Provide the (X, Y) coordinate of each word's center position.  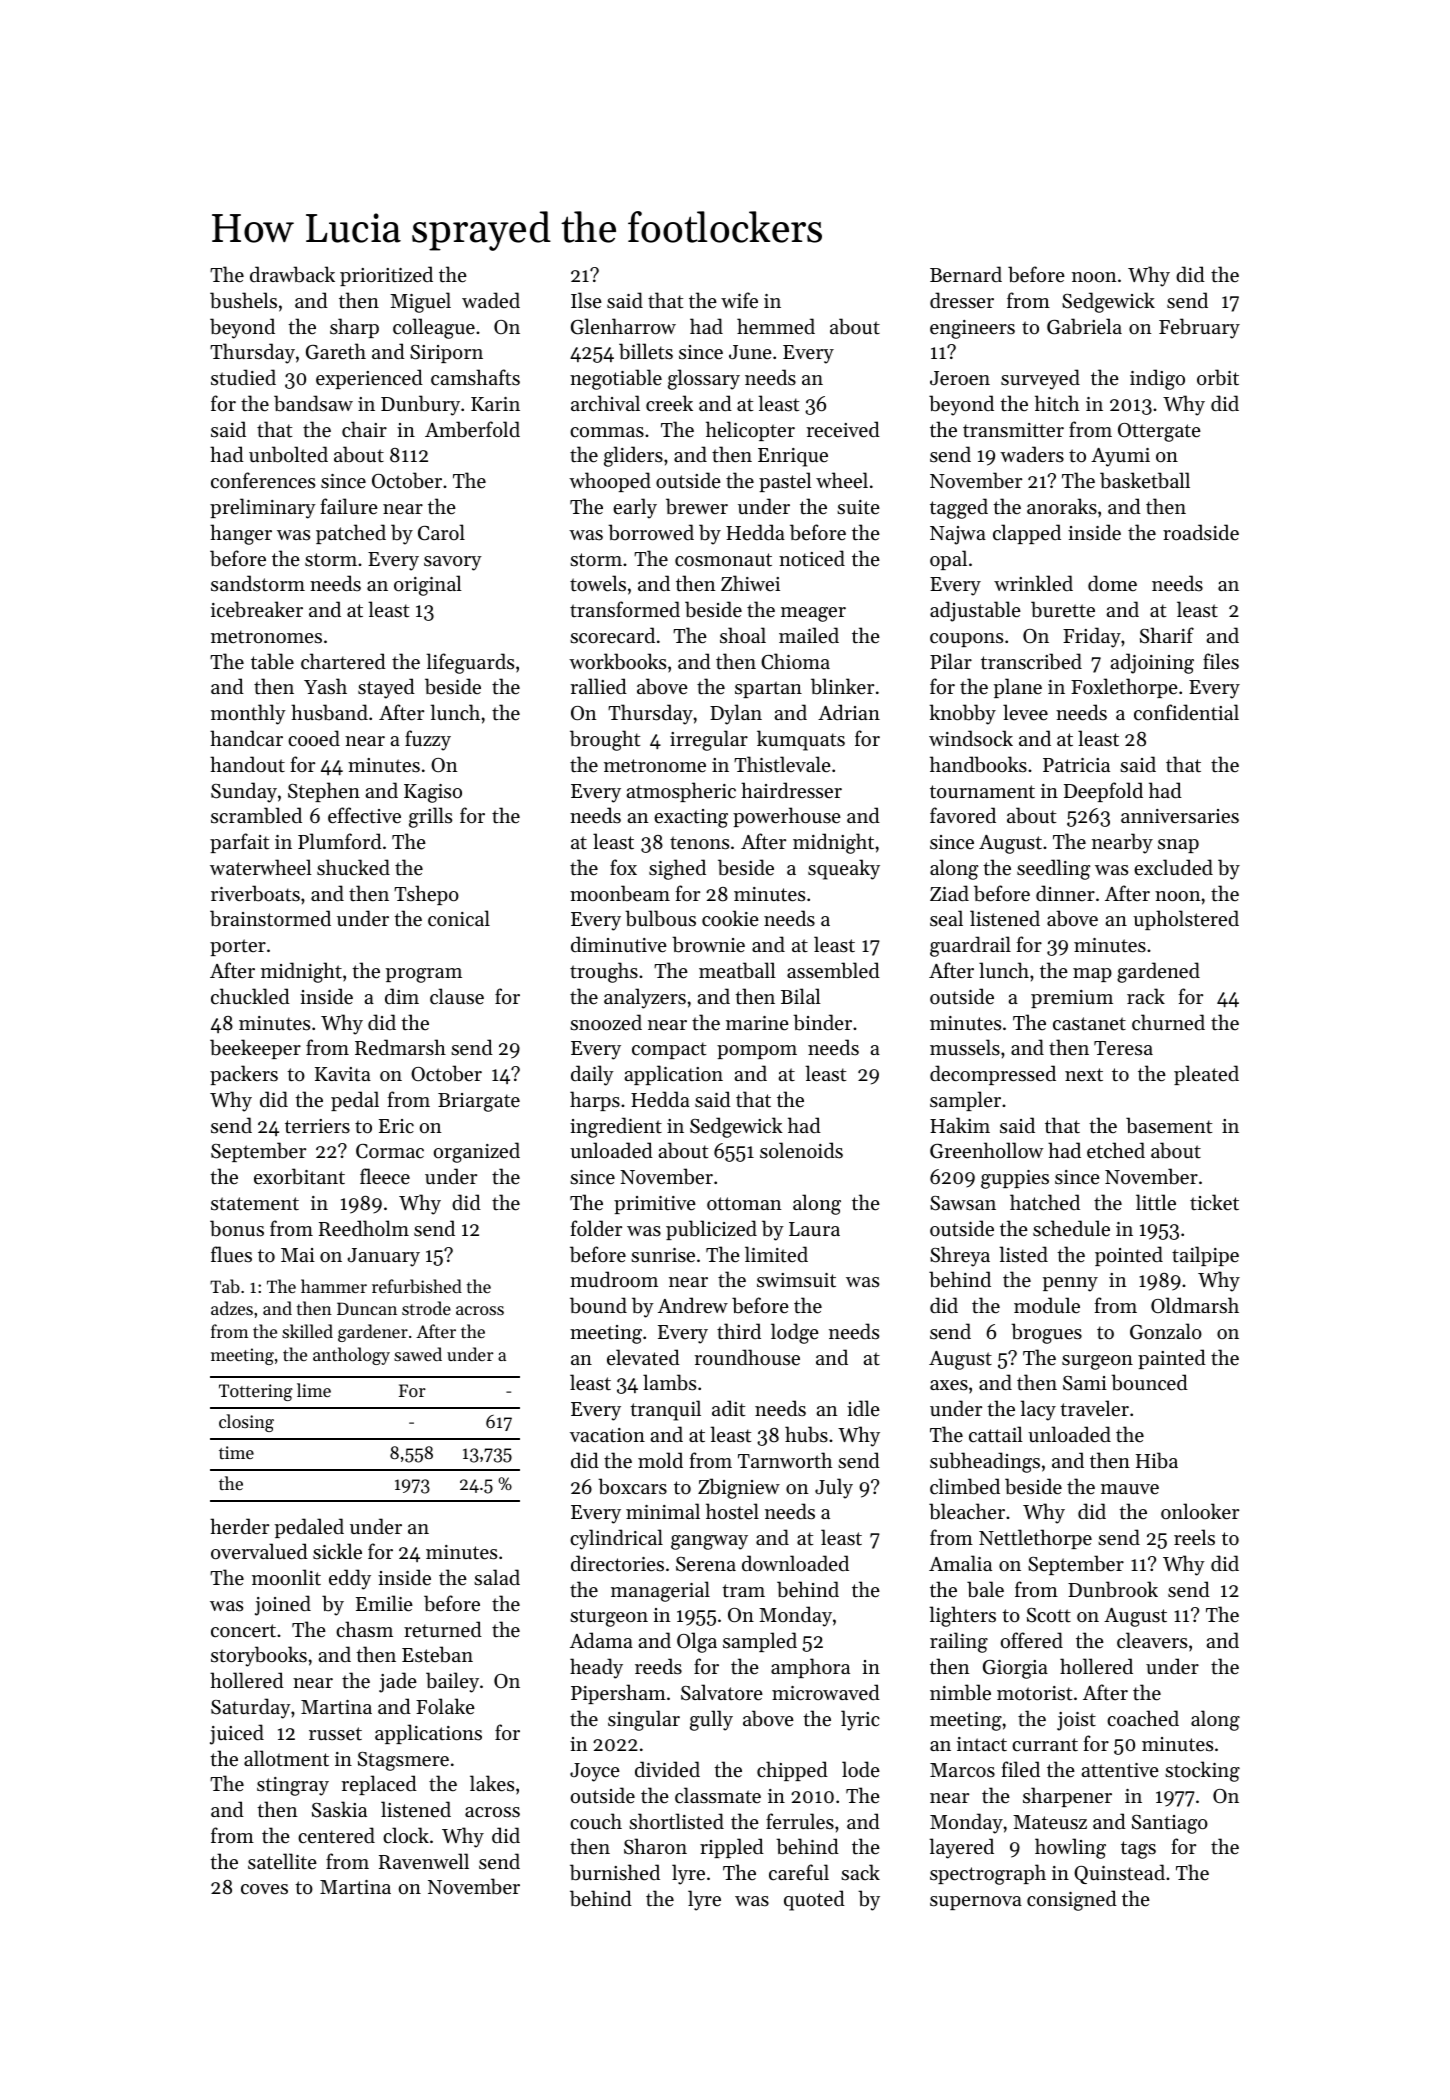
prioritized (386, 276)
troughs (604, 972)
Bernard (966, 274)
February (1199, 328)
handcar (246, 738)
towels (598, 583)
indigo (1157, 379)
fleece (385, 1176)
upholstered (1186, 920)
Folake (445, 1706)
